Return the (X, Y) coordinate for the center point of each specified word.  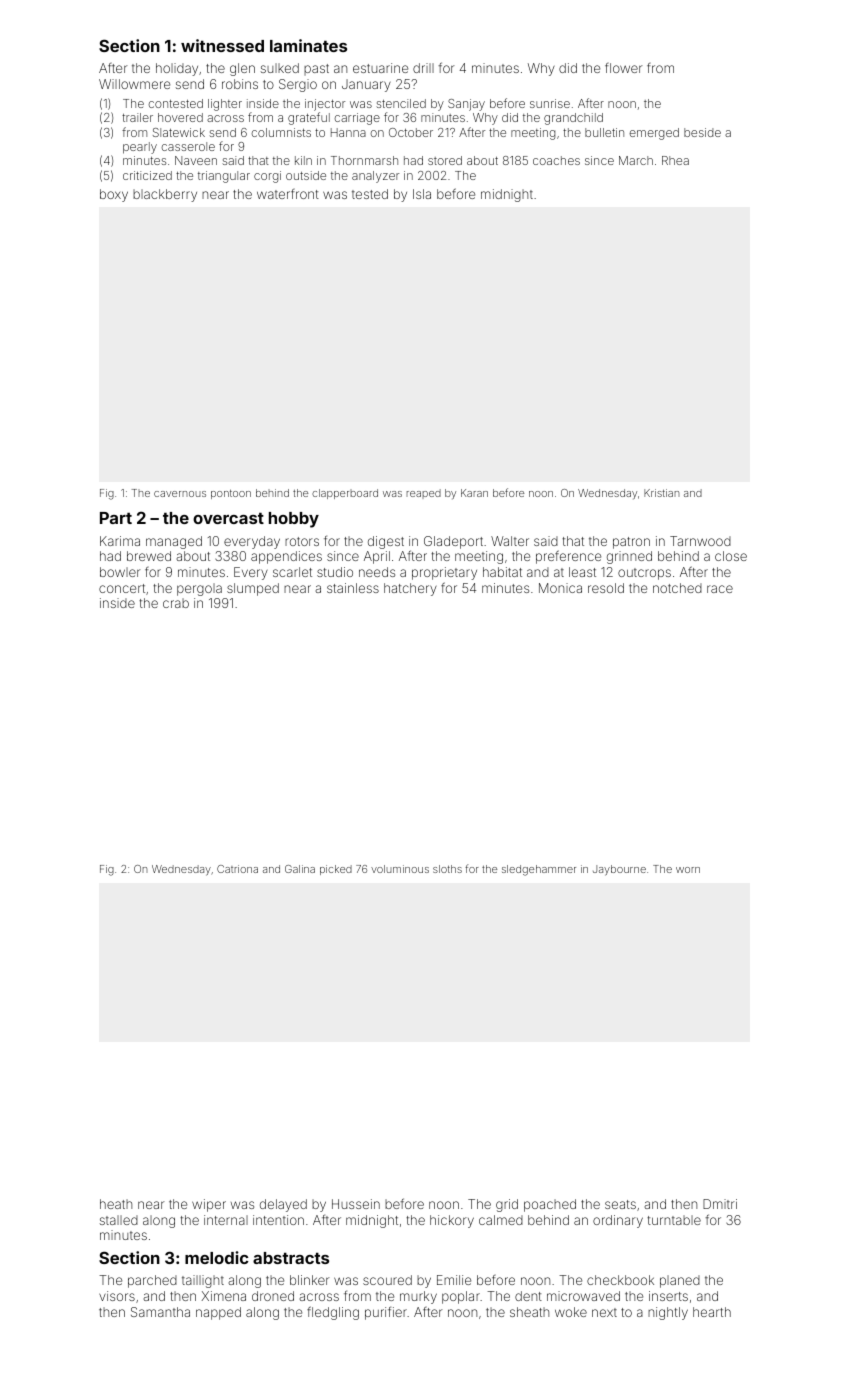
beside (702, 132)
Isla (422, 194)
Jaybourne (619, 870)
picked (336, 870)
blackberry (165, 195)
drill (423, 68)
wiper (209, 1205)
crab (176, 603)
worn (688, 870)
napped (218, 1313)
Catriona (237, 869)
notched (677, 588)
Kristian (662, 493)
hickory (452, 1221)
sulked (280, 68)
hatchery (410, 589)
